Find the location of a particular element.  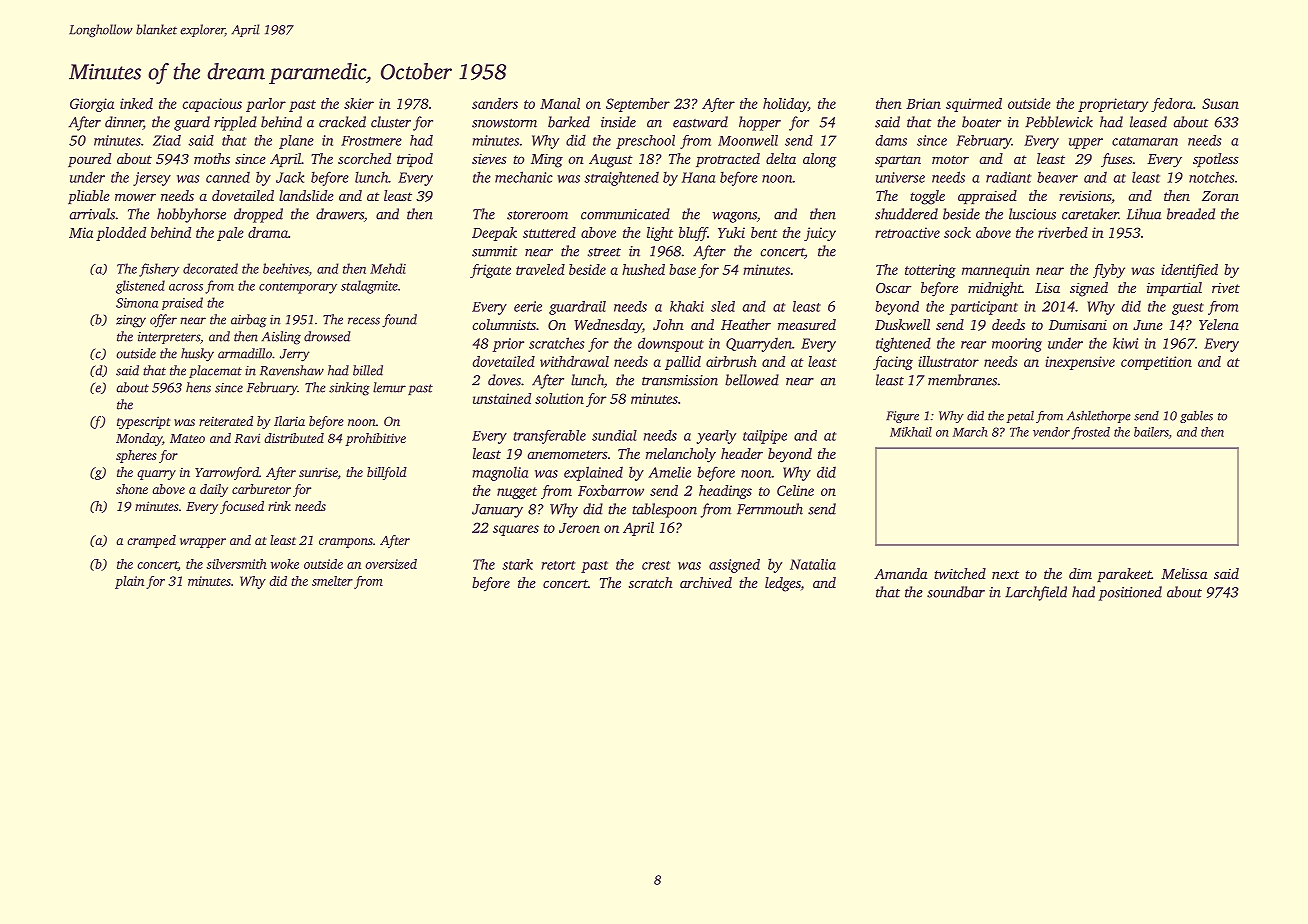

sanders is located at coordinates (495, 103).
